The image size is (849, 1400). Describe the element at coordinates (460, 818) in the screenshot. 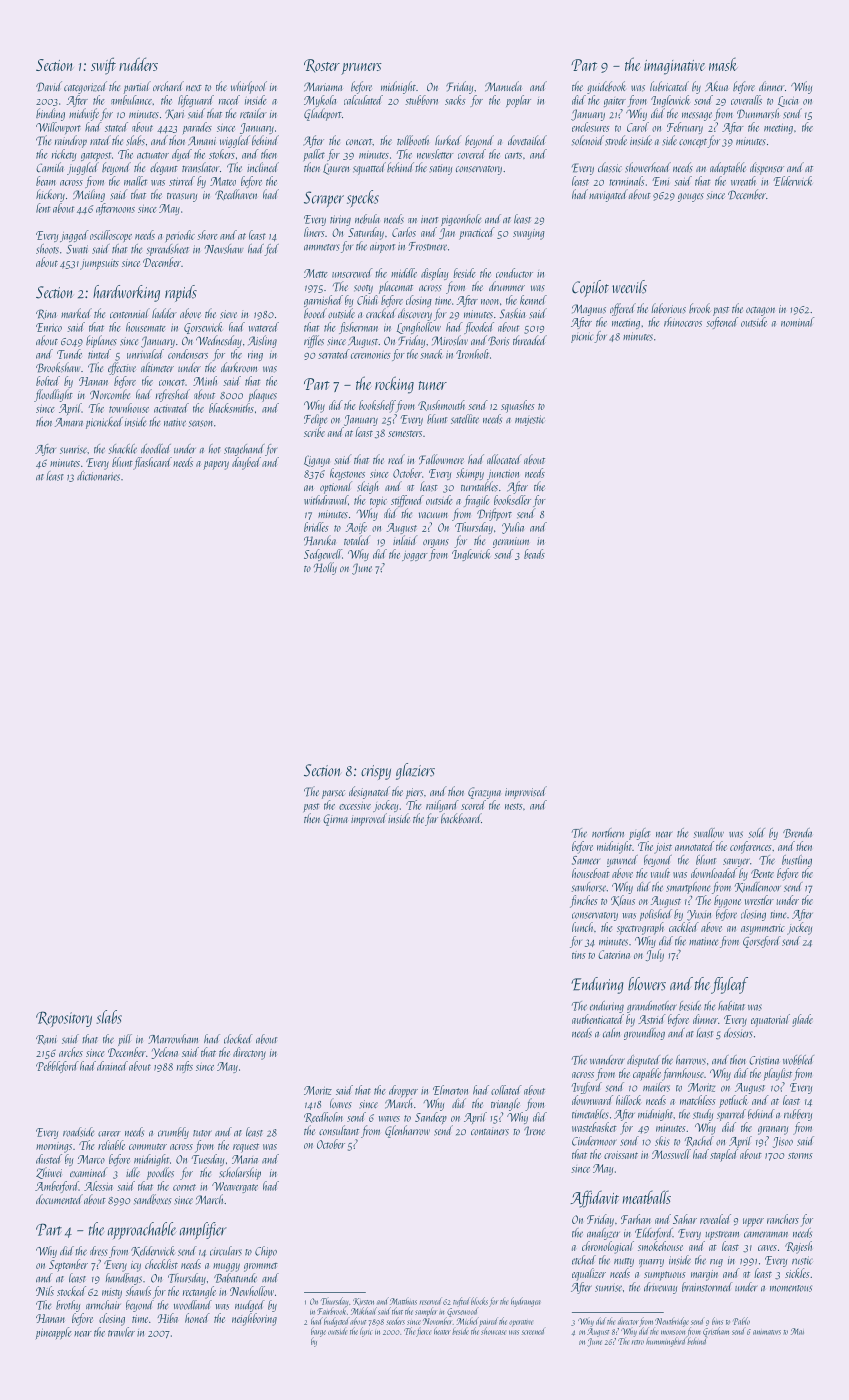

I see `backboard` at that location.
